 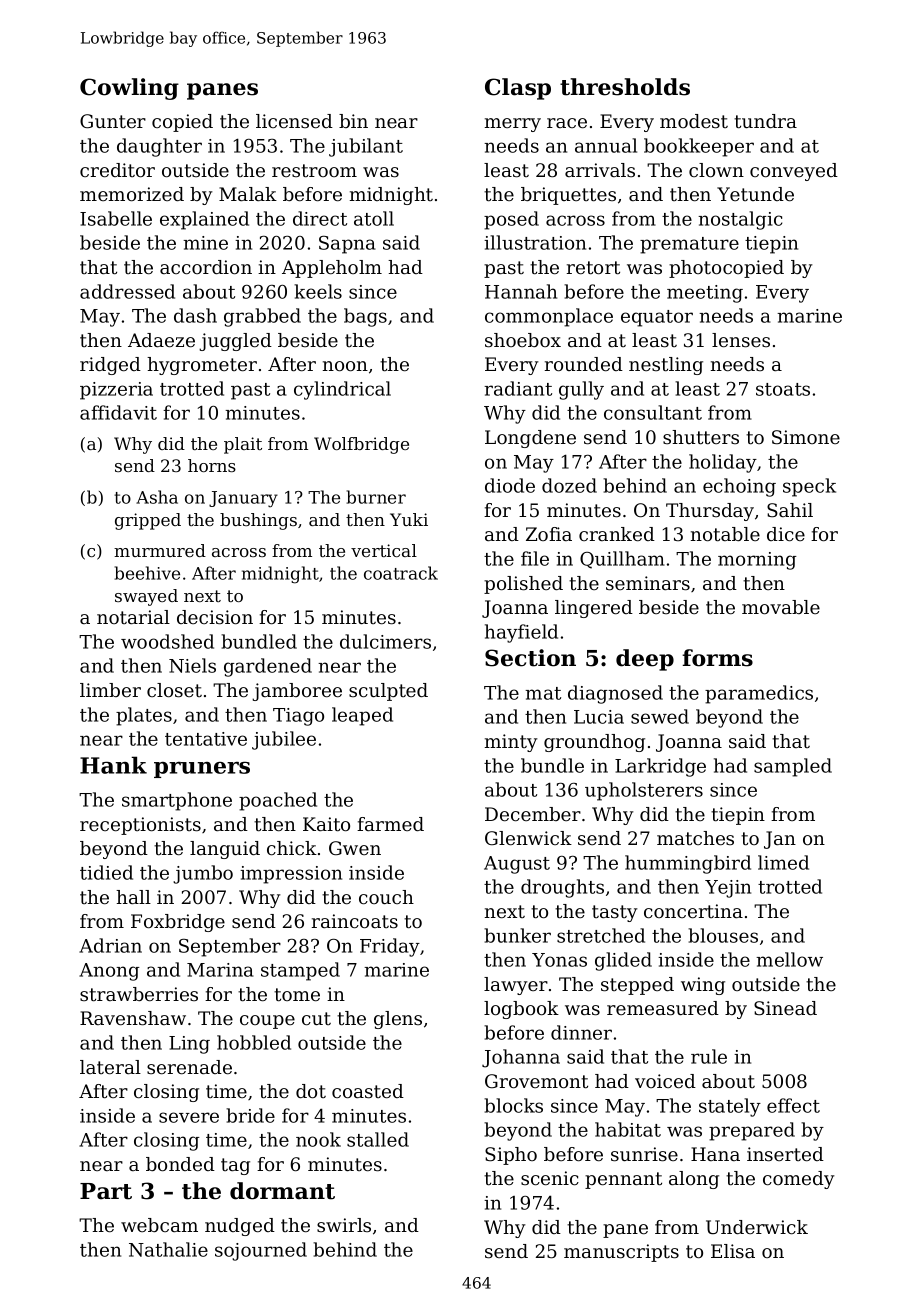 I want to click on December, so click(x=533, y=814).
